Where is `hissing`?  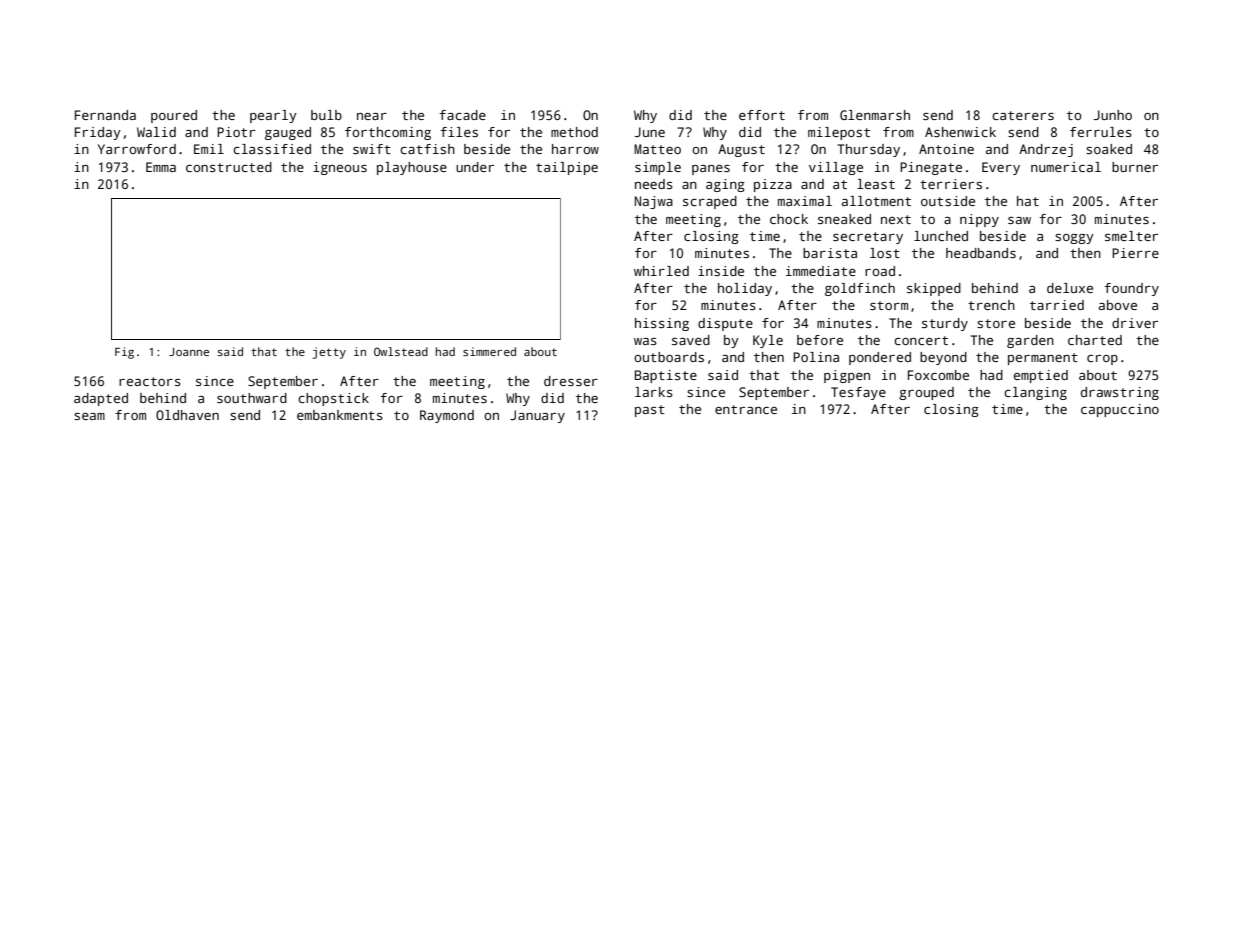
hissing is located at coordinates (662, 324).
